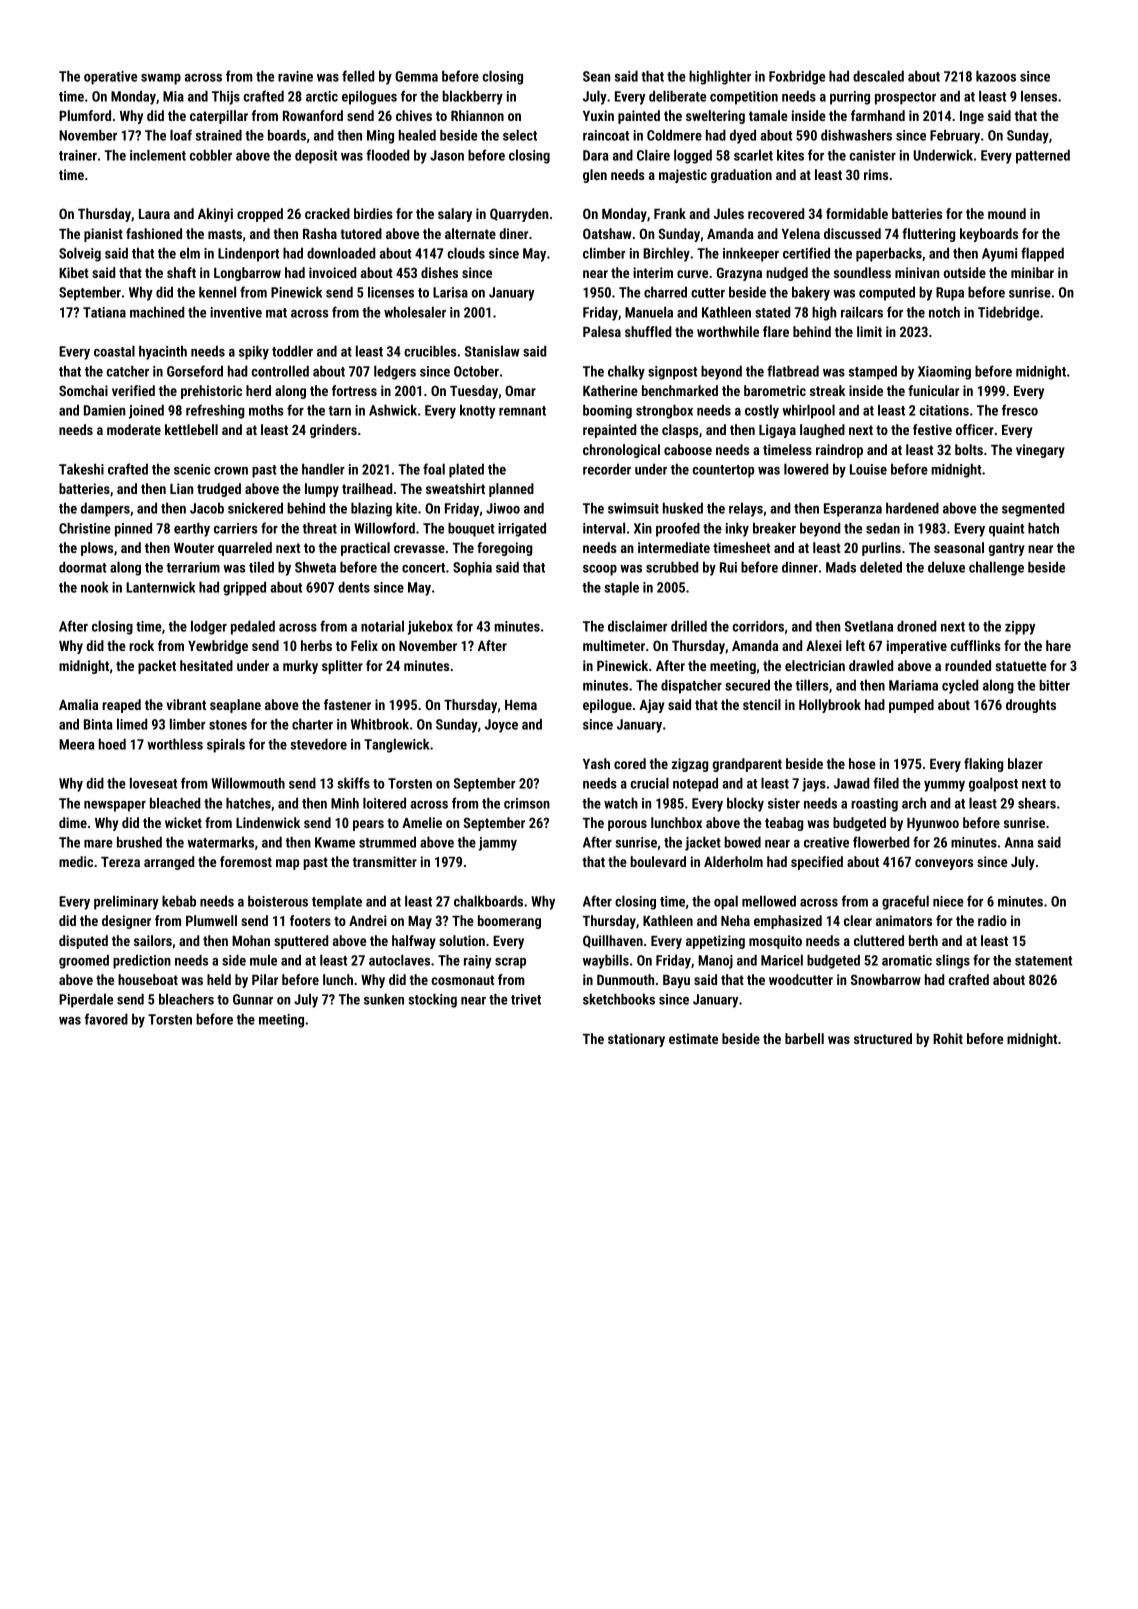 This screenshot has height=1609, width=1138. Describe the element at coordinates (520, 390) in the screenshot. I see `Omar` at that location.
